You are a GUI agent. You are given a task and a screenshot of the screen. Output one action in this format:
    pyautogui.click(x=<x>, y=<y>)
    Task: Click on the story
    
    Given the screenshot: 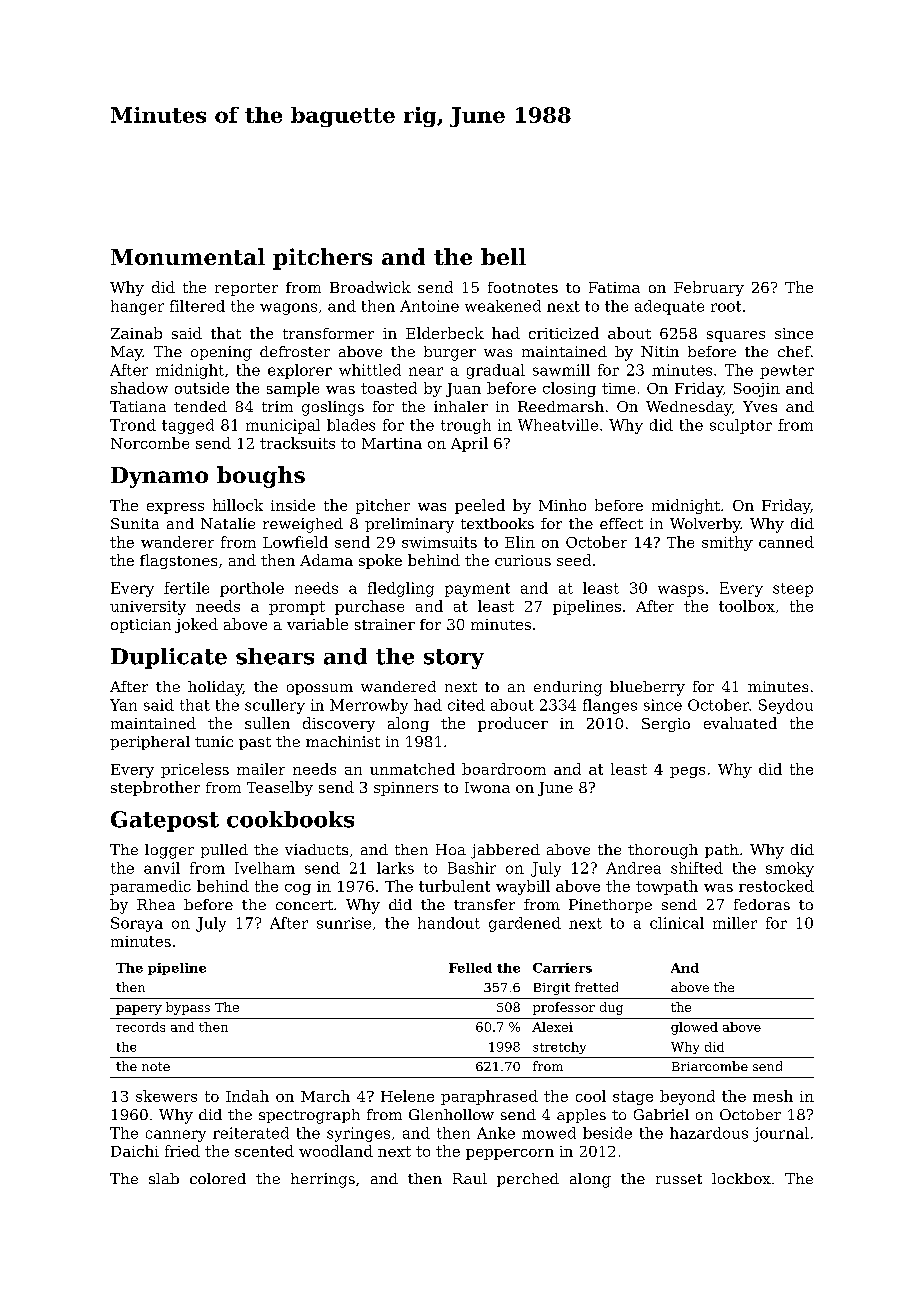 What is the action you would take?
    pyautogui.click(x=454, y=659)
